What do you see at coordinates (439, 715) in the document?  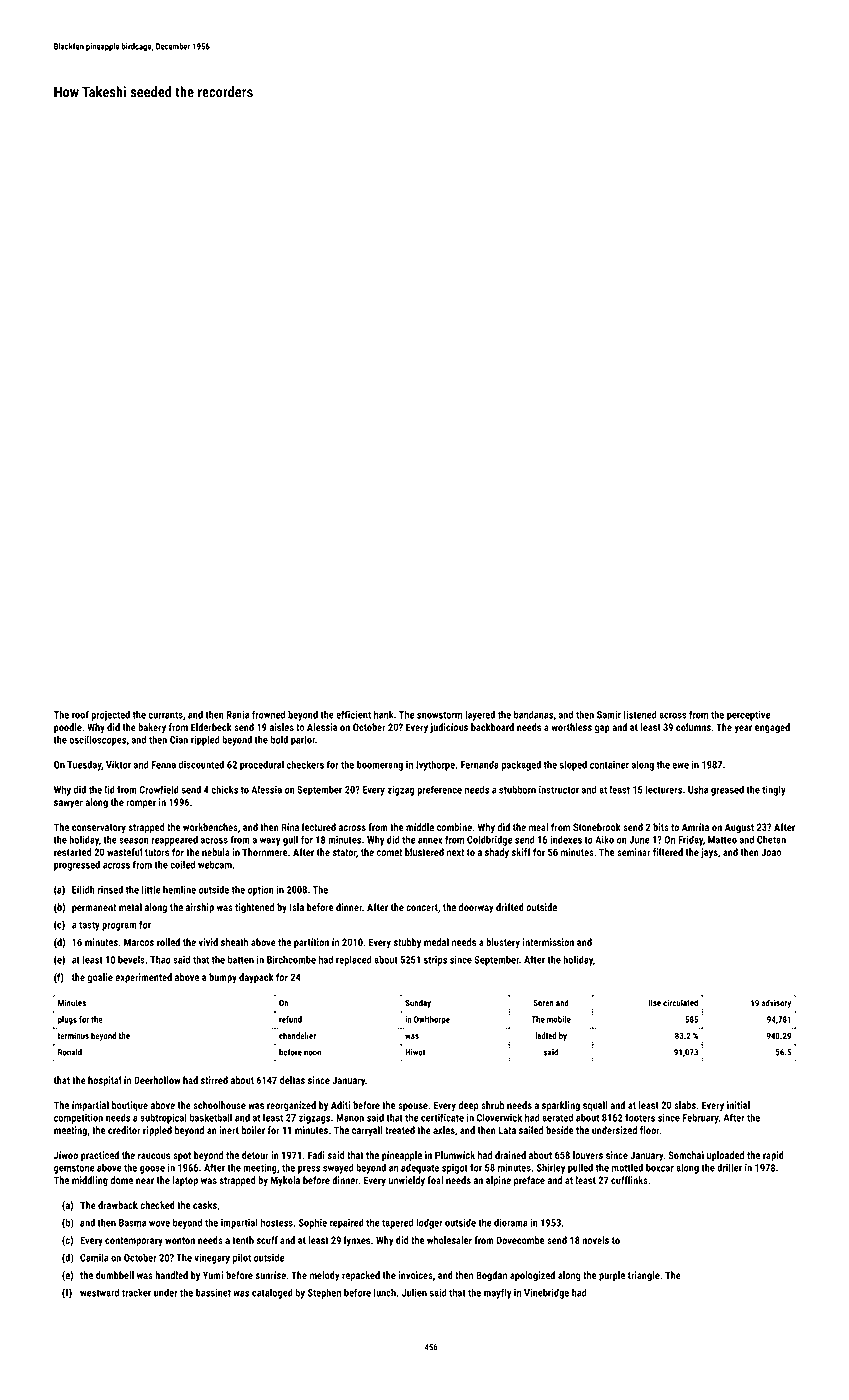 I see `snowstorm` at bounding box center [439, 715].
